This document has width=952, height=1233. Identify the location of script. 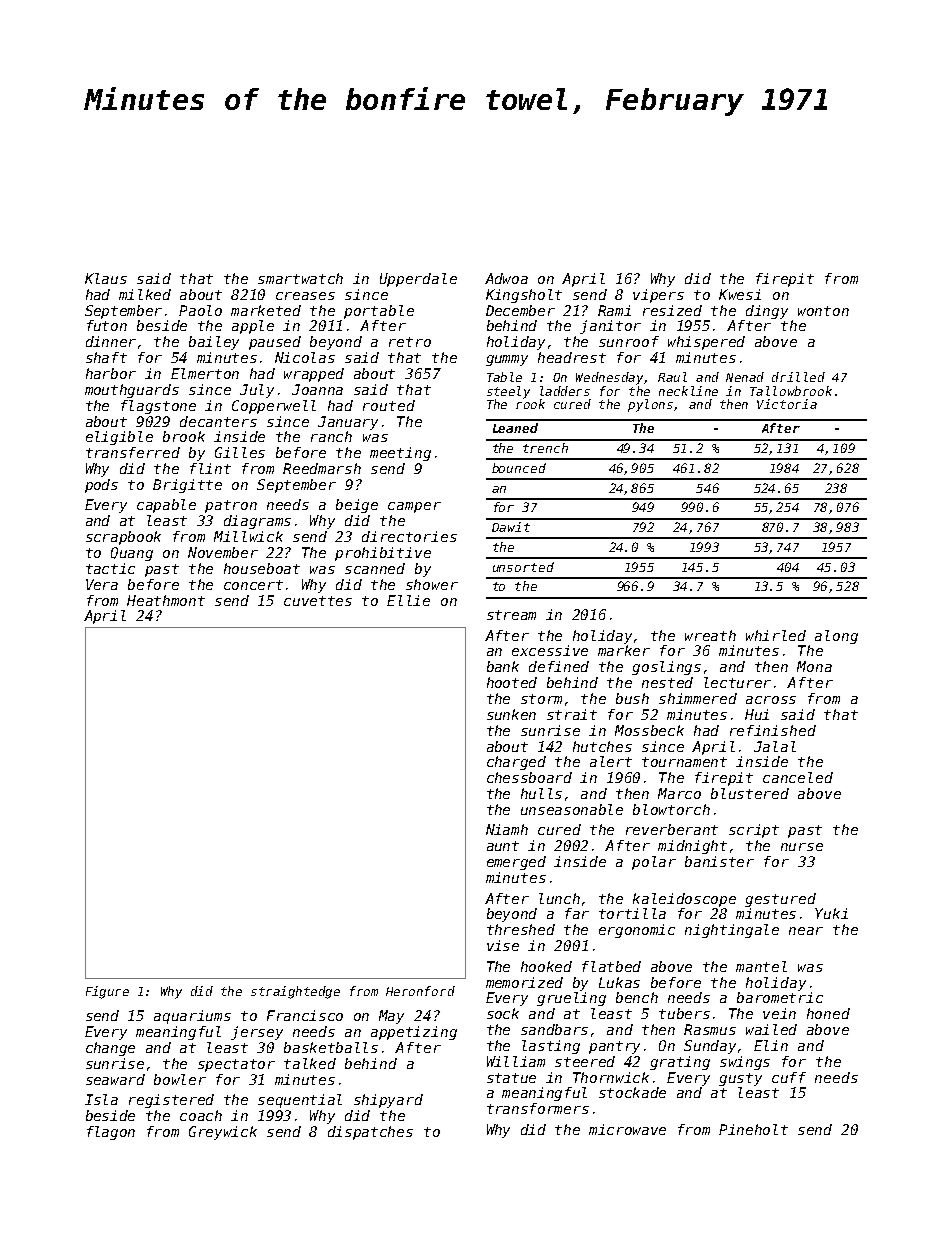
(754, 831).
